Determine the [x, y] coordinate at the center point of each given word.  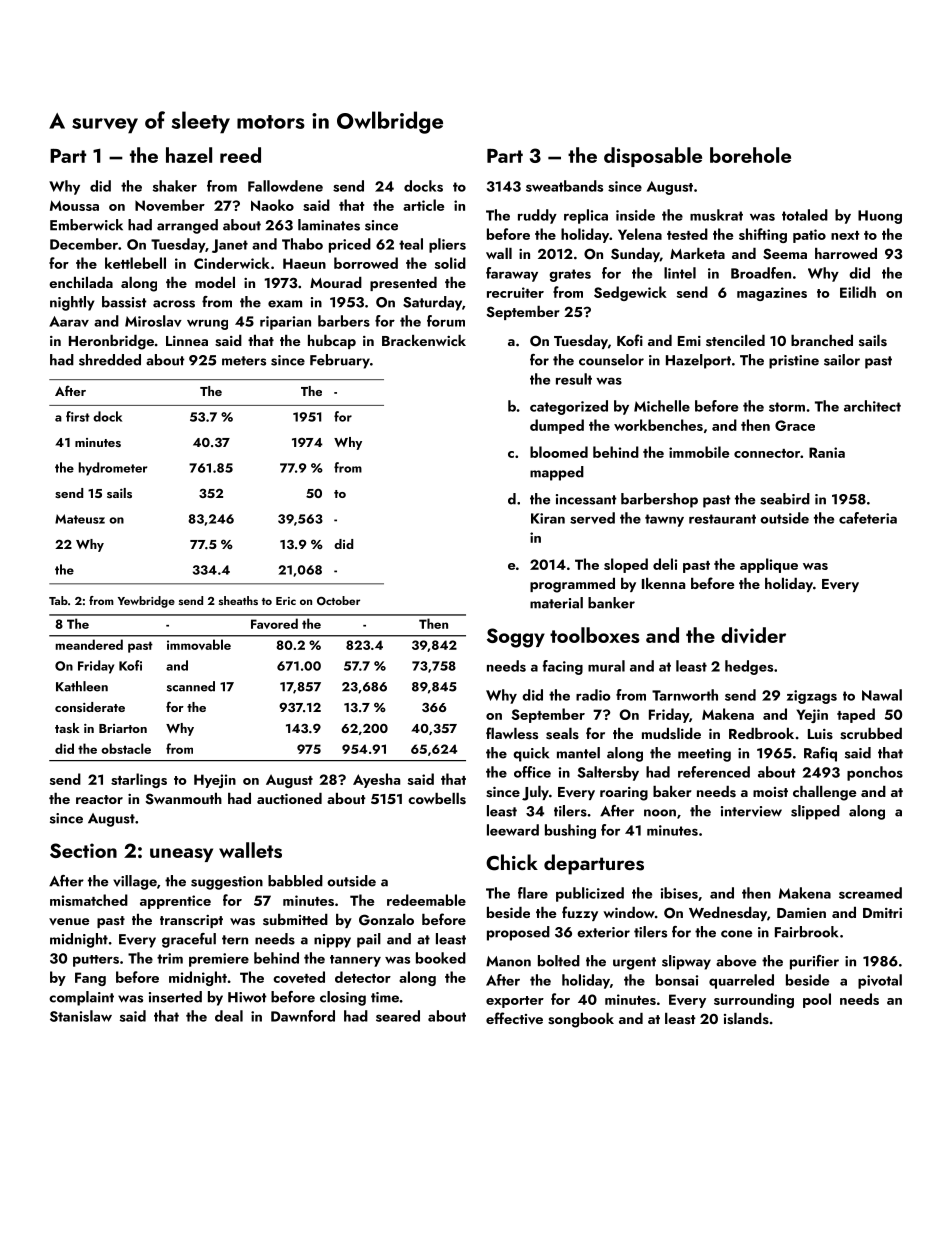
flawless [512, 733]
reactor [99, 799]
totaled [805, 215]
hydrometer [113, 469]
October [338, 600]
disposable [653, 157]
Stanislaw [81, 1016]
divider [753, 635]
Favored [274, 623]
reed [240, 155]
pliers [447, 245]
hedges [749, 667]
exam [285, 304]
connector [767, 453]
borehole [750, 155]
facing [563, 667]
